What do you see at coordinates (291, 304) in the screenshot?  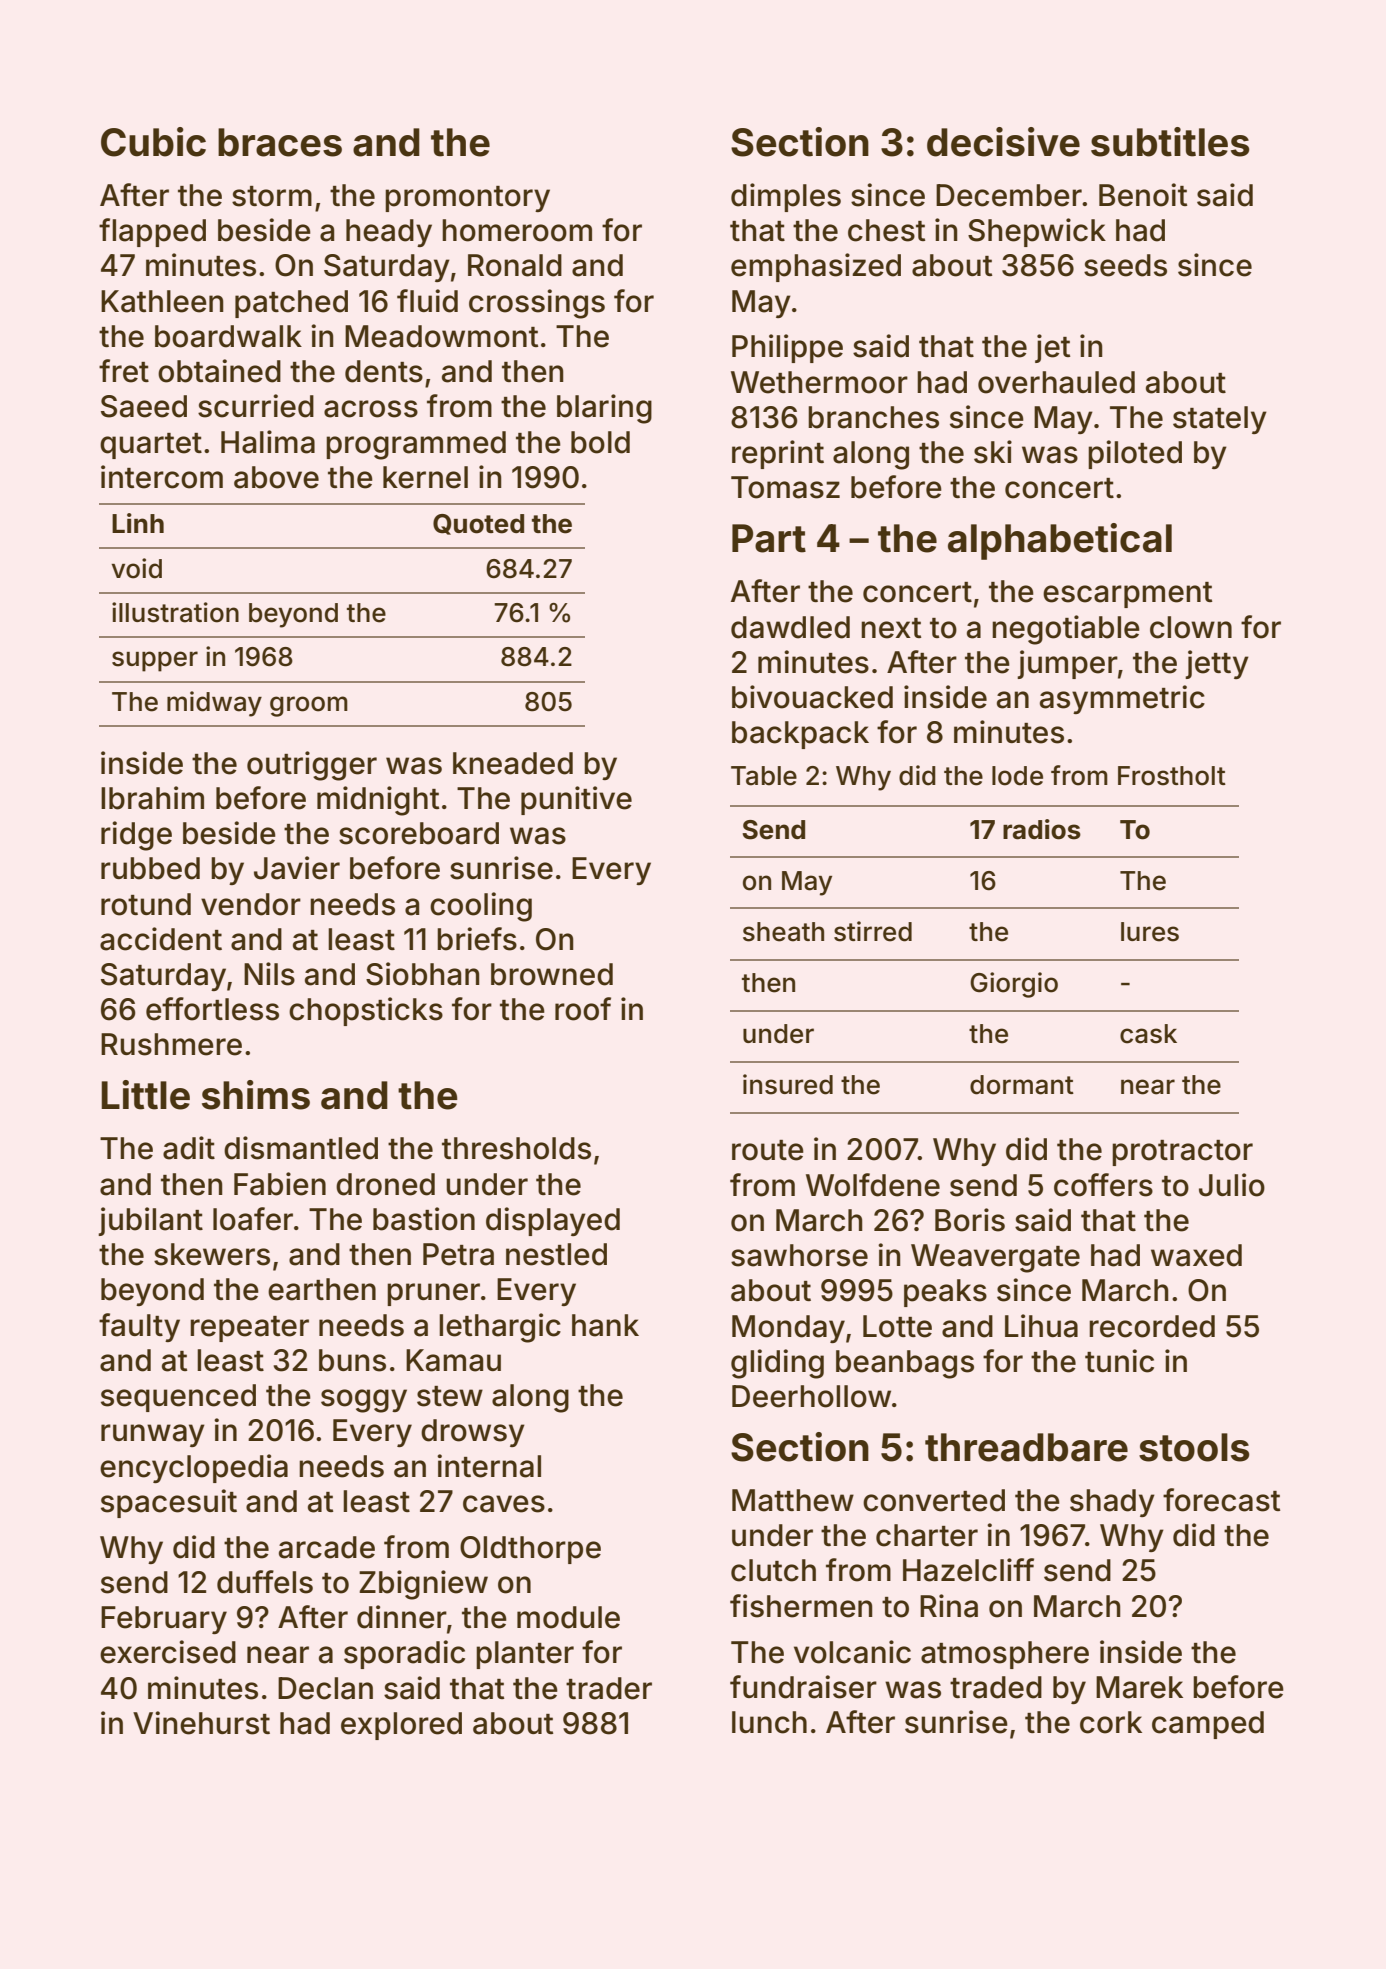 I see `patched` at bounding box center [291, 304].
